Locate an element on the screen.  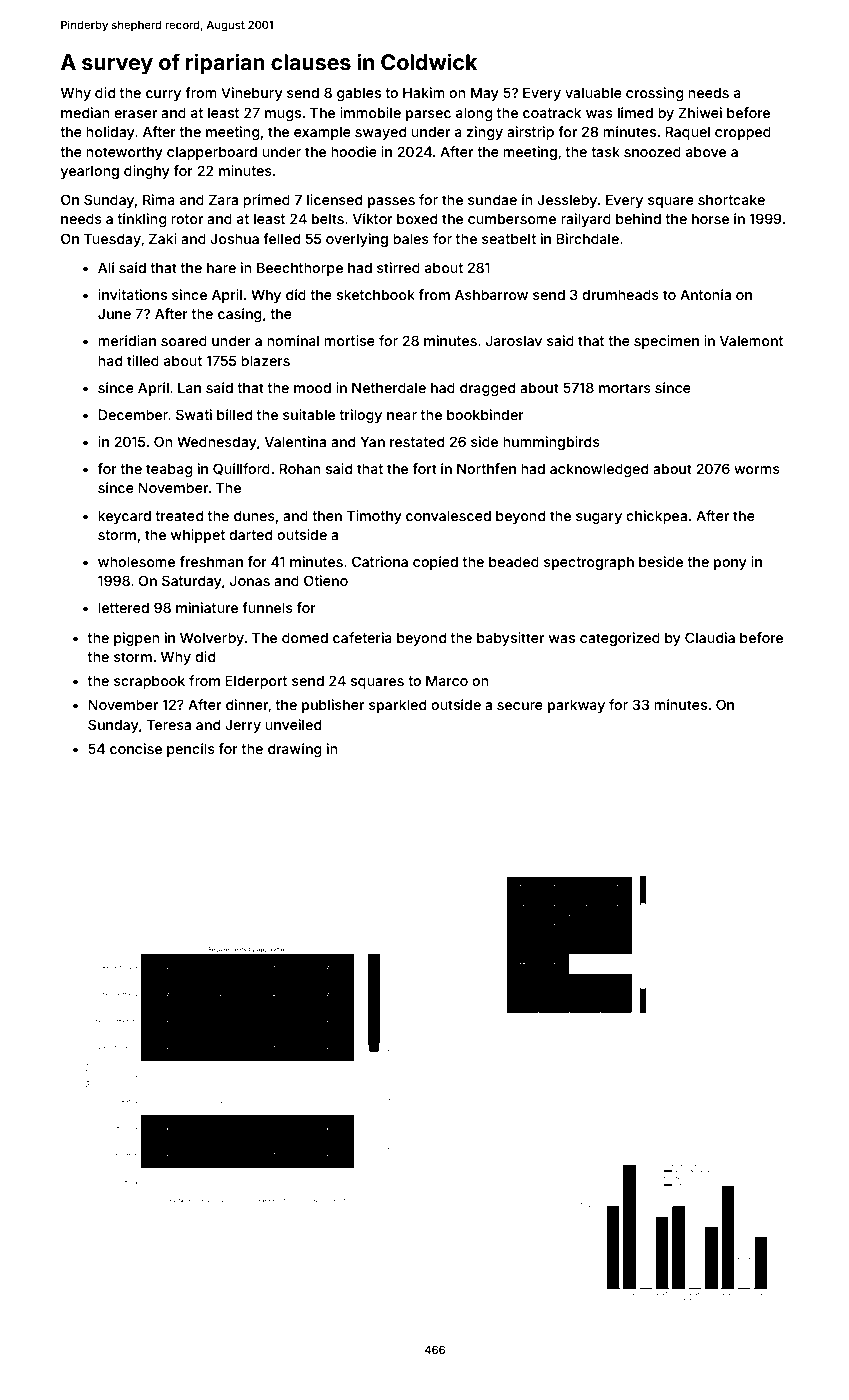
secure is located at coordinates (520, 706).
